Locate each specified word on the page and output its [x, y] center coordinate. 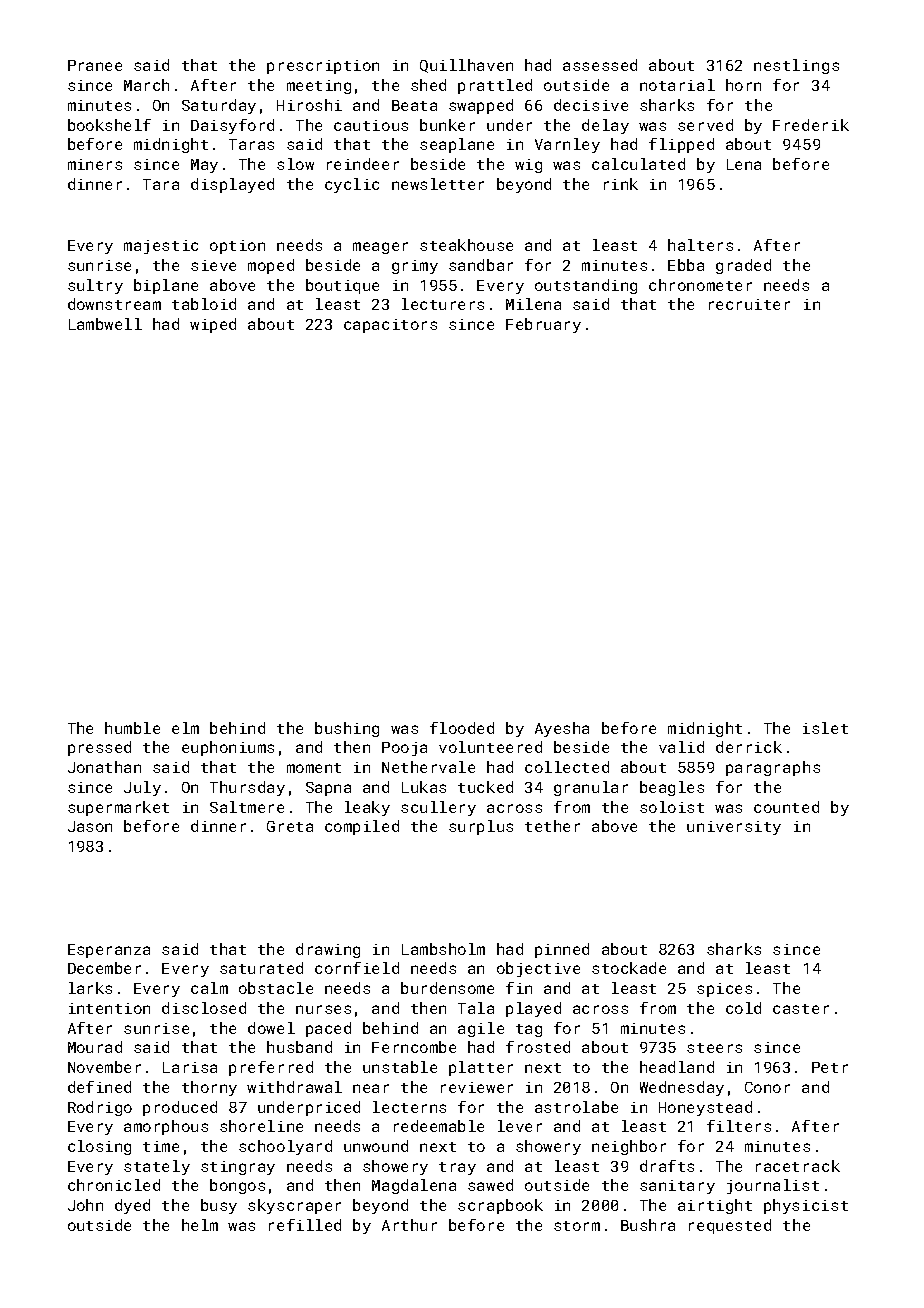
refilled [305, 1225]
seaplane [457, 145]
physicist [806, 1206]
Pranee [95, 65]
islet [825, 728]
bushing [347, 729]
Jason [90, 826]
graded [743, 266]
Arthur [409, 1225]
